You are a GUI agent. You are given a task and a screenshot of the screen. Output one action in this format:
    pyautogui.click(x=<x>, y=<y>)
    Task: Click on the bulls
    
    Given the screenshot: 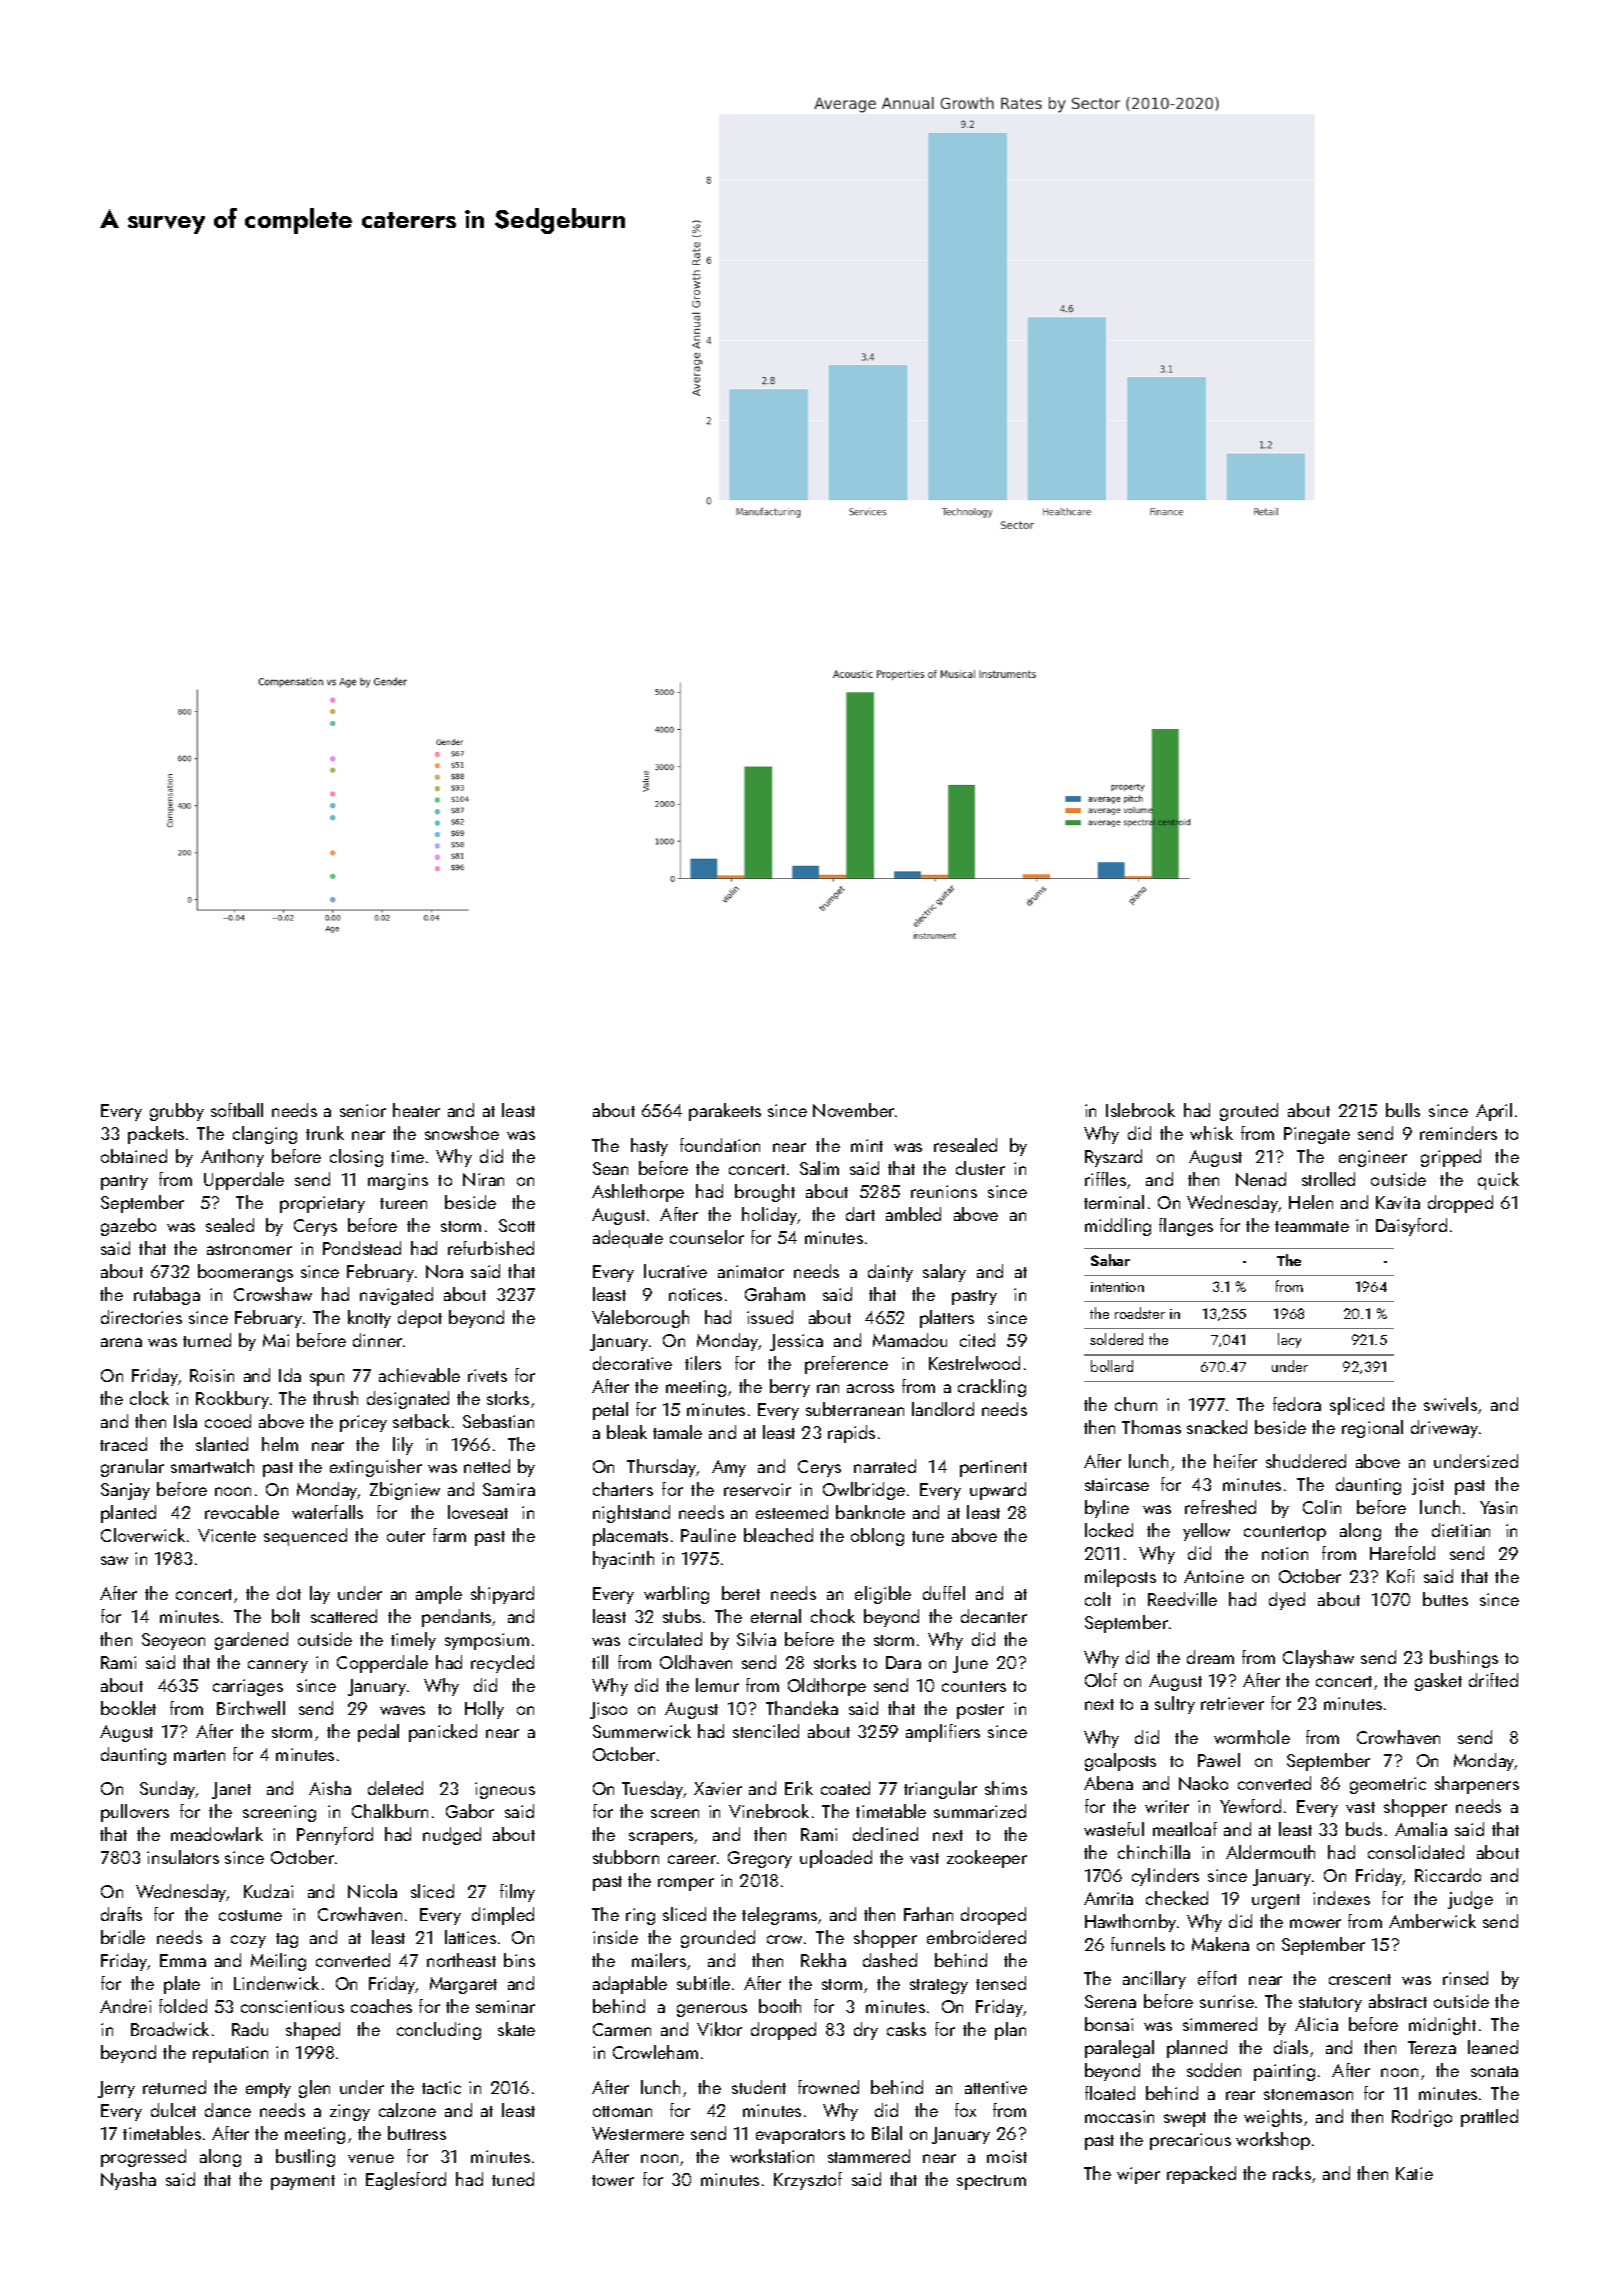 What is the action you would take?
    pyautogui.click(x=1403, y=1110)
